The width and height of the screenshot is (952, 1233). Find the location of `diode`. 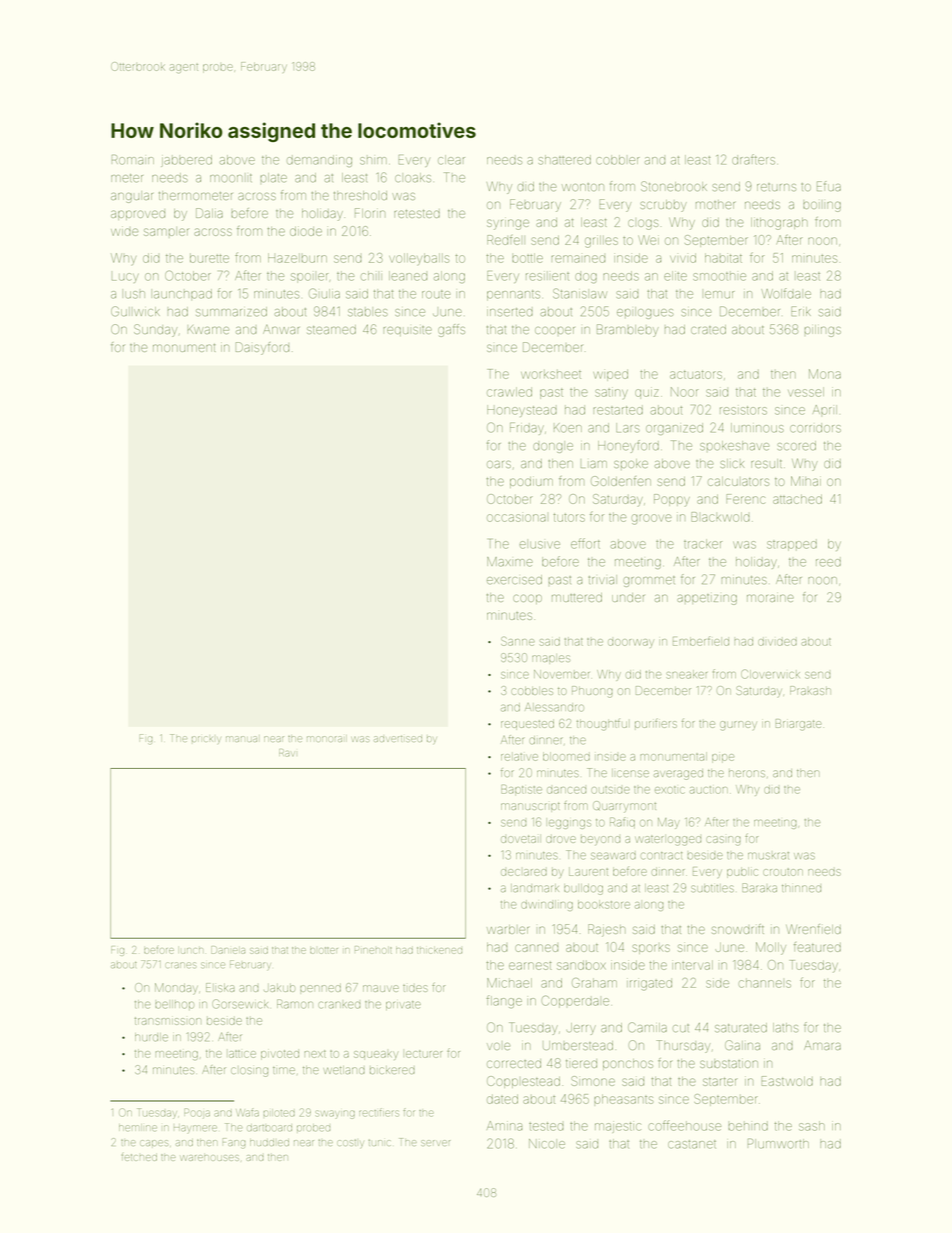

diode is located at coordinates (306, 231).
